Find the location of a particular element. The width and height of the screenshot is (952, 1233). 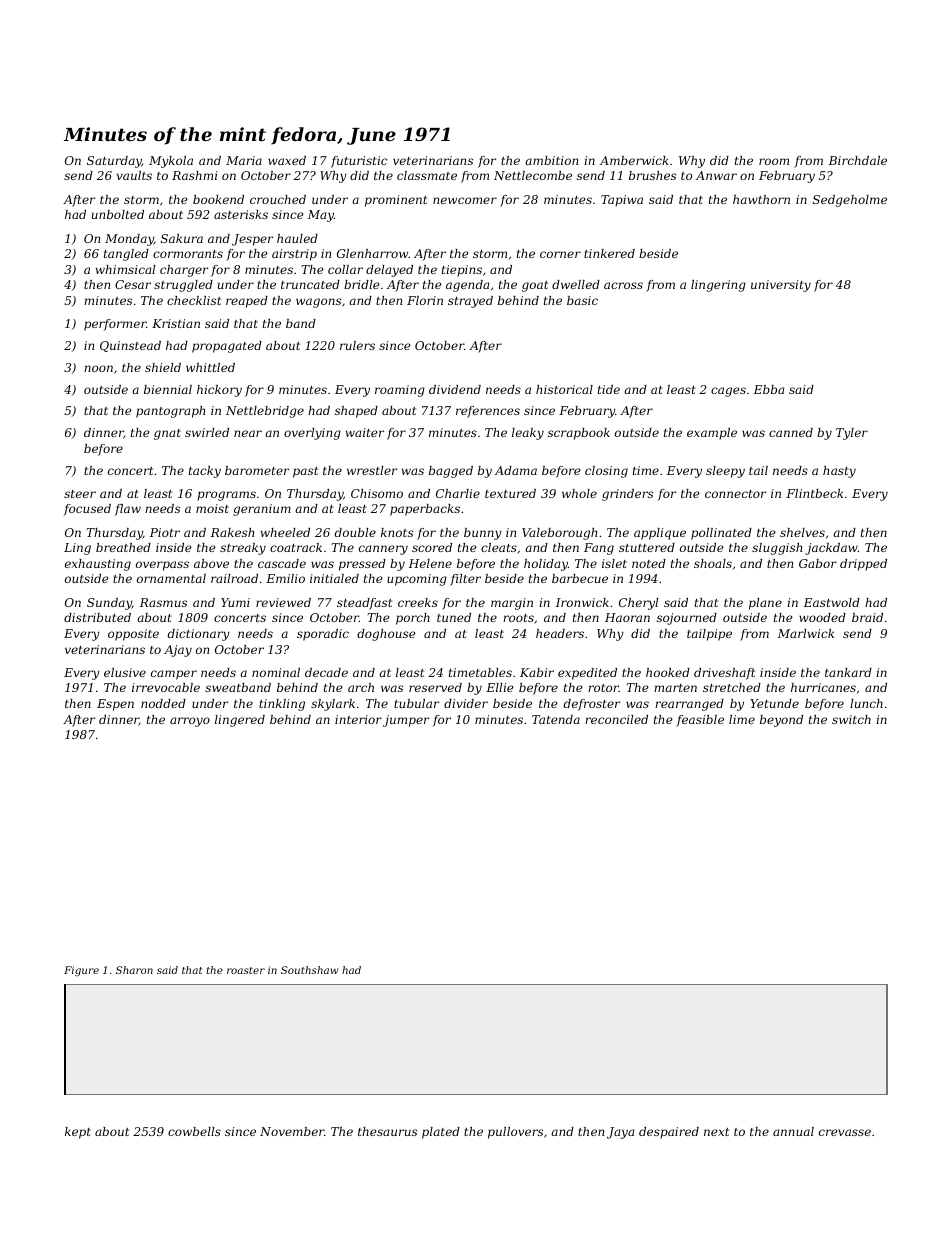

Flintbeck is located at coordinates (814, 493).
